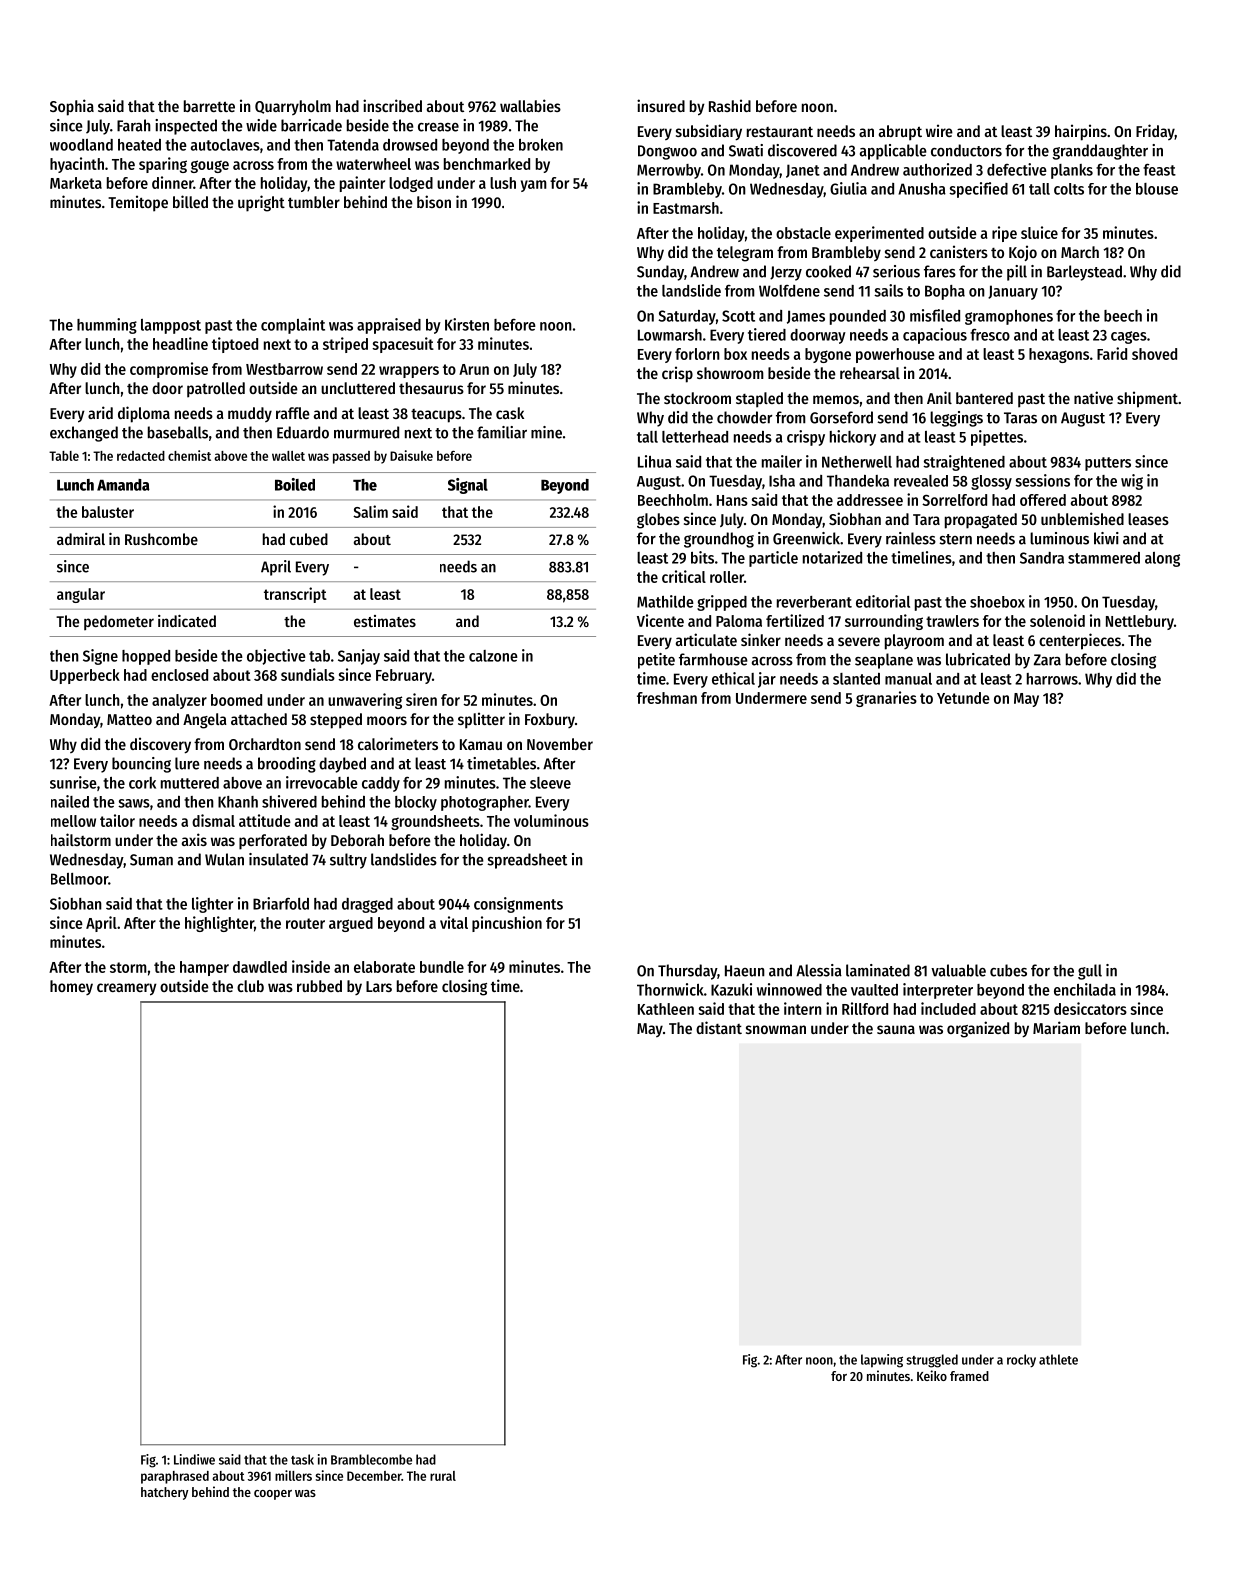 This screenshot has width=1233, height=1596. I want to click on barrette, so click(209, 106).
